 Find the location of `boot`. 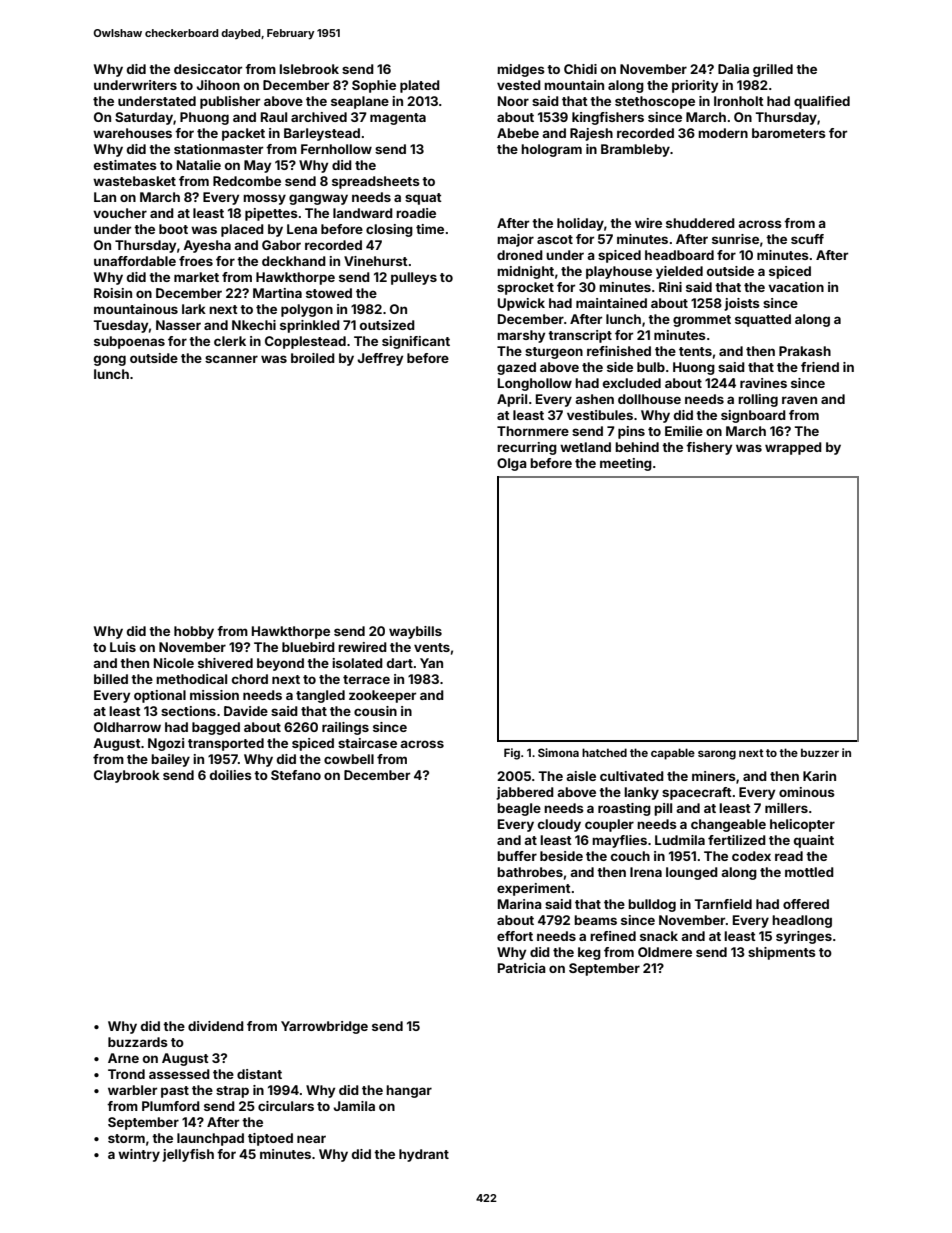

boot is located at coordinates (173, 229).
